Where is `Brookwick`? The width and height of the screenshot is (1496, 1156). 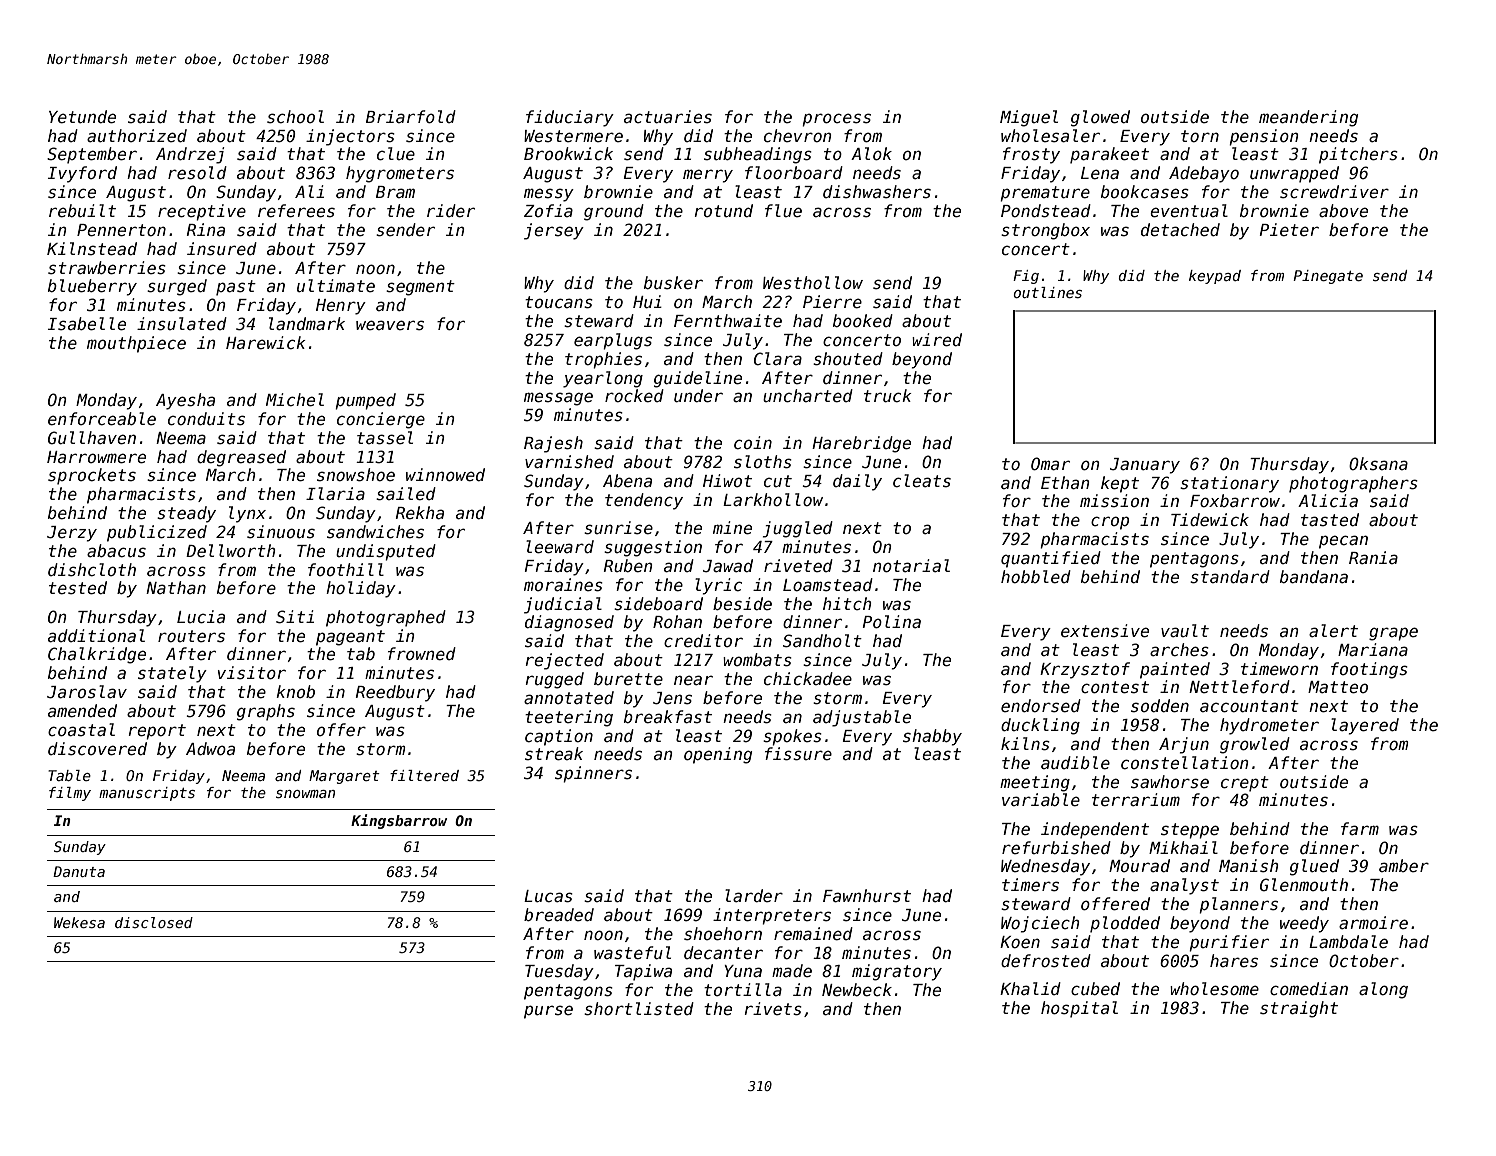
Brookwick is located at coordinates (568, 154).
